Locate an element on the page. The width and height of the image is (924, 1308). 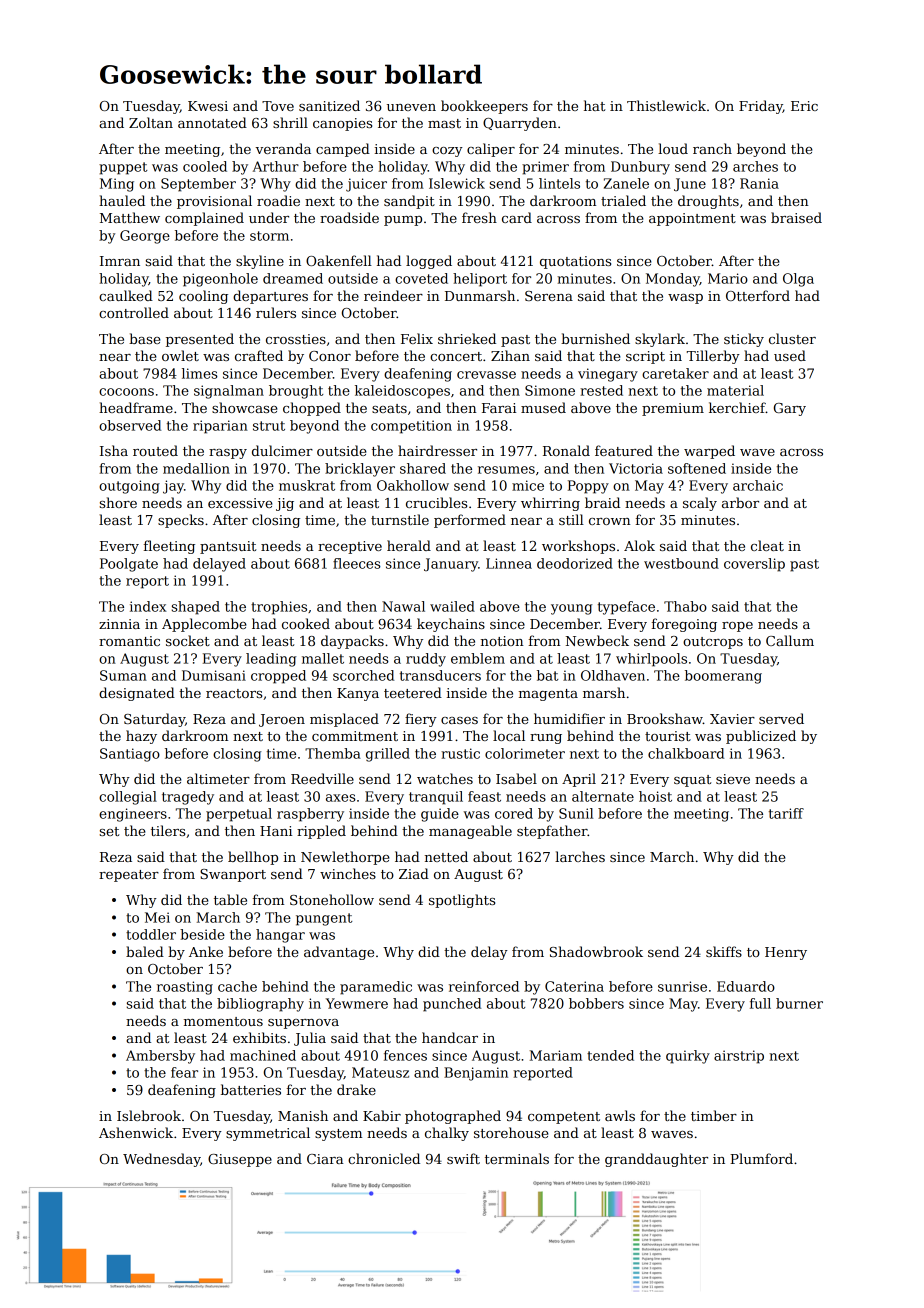
young is located at coordinates (571, 609).
